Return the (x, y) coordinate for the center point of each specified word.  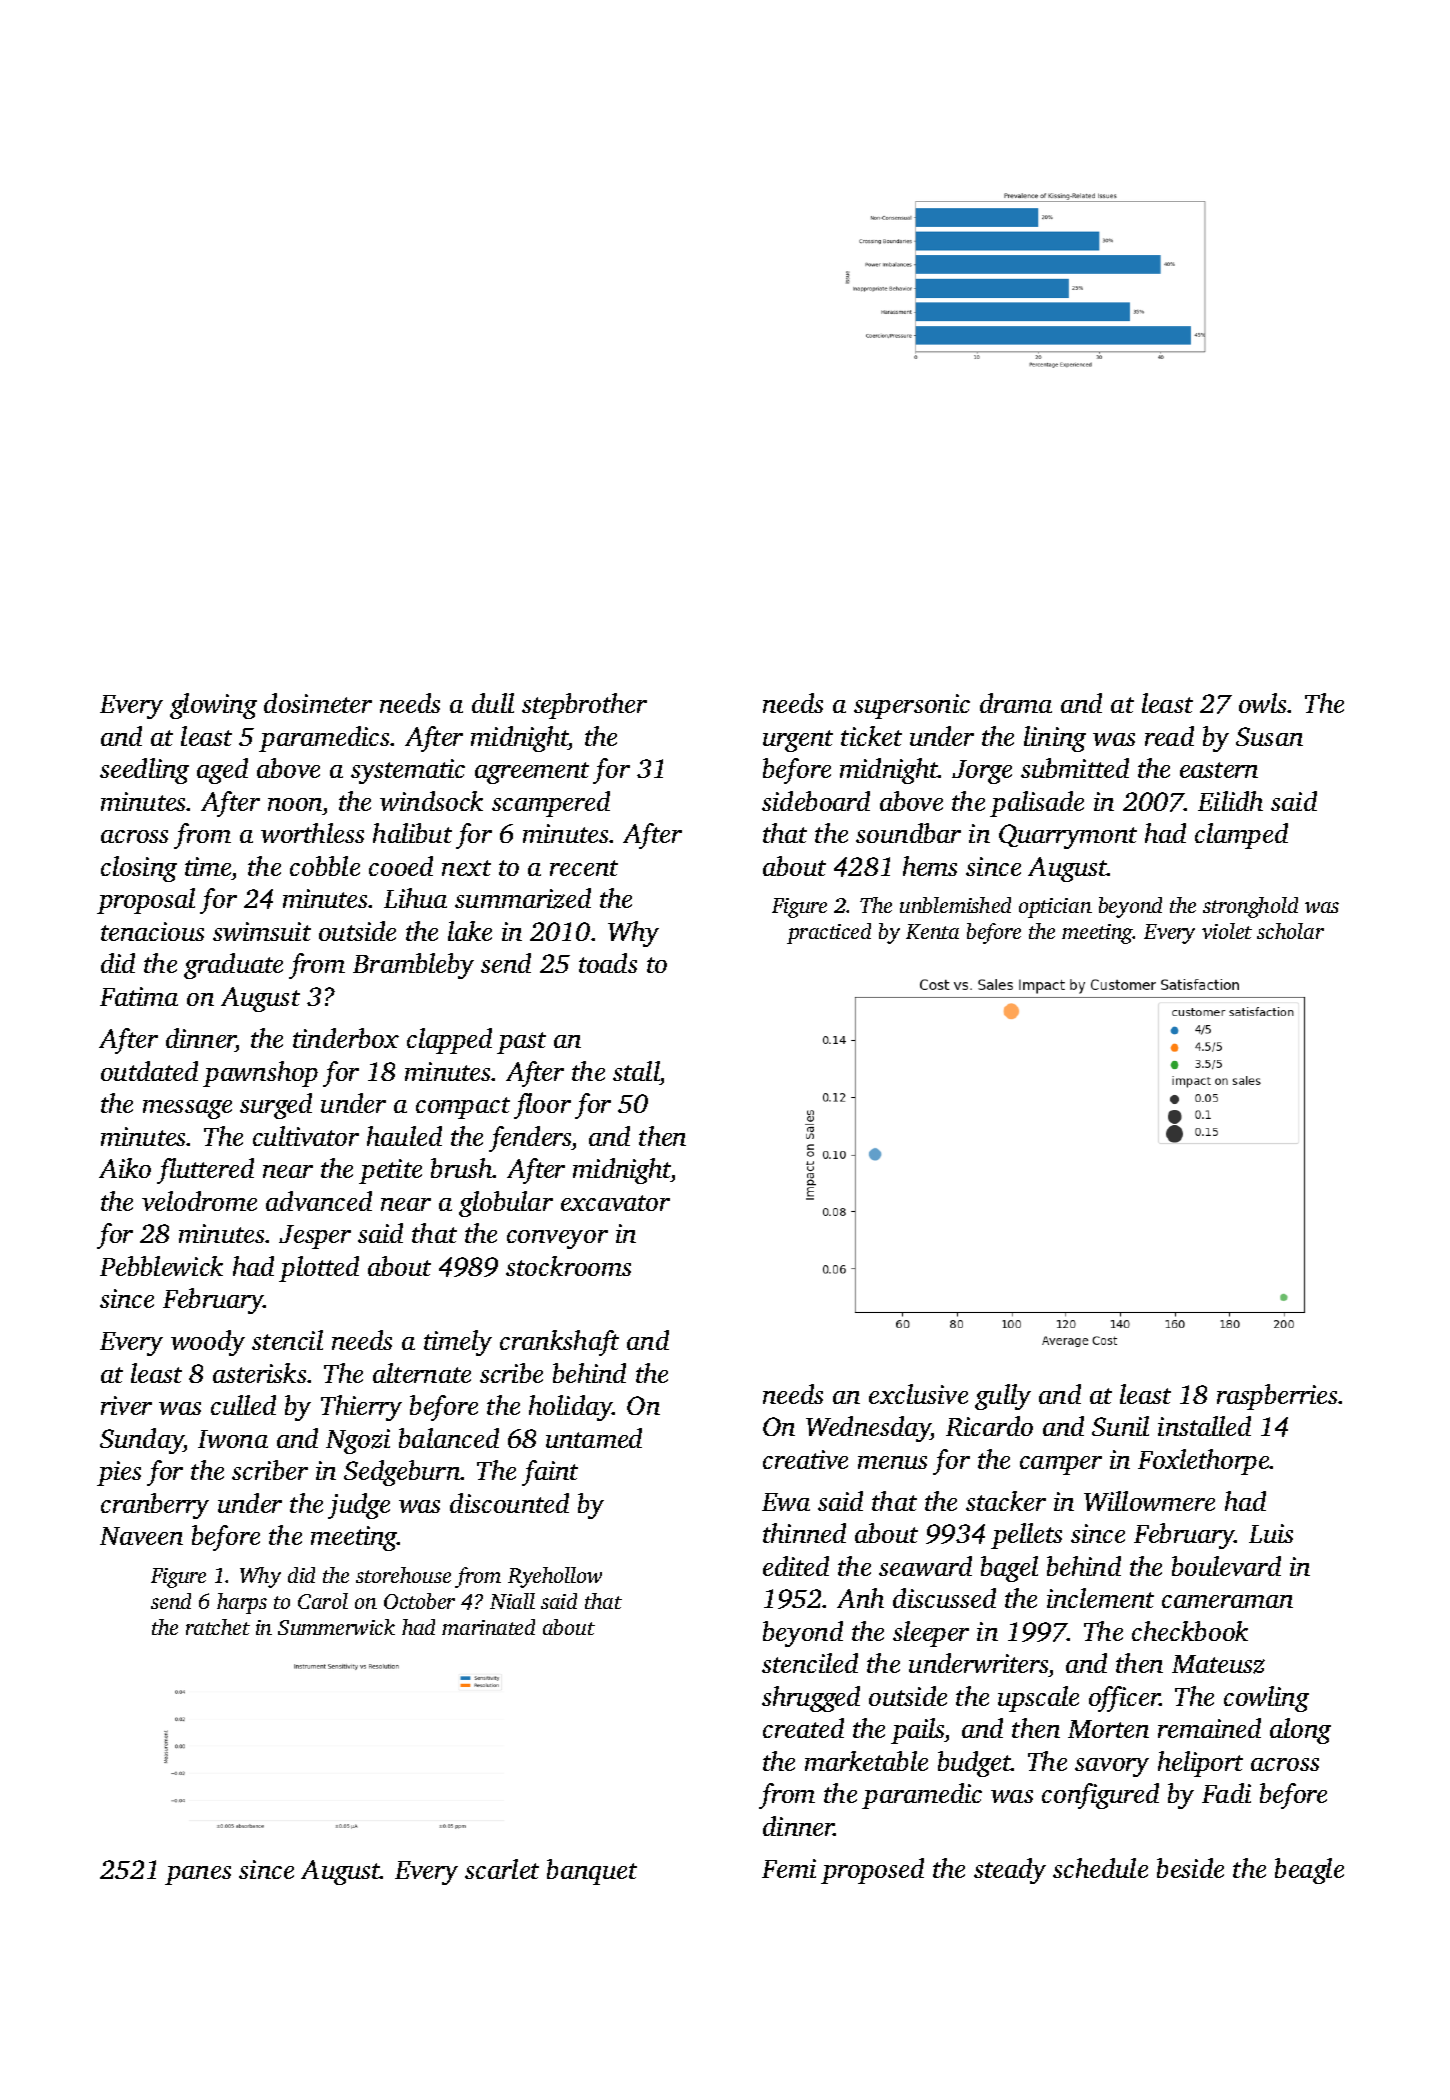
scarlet (502, 1869)
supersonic (912, 706)
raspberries (1277, 1397)
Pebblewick (161, 1266)
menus (892, 1462)
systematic (408, 771)
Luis (1271, 1533)
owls (1263, 703)
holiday (571, 1408)
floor (542, 1106)
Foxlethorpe (1204, 1462)
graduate (233, 966)
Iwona (233, 1439)
